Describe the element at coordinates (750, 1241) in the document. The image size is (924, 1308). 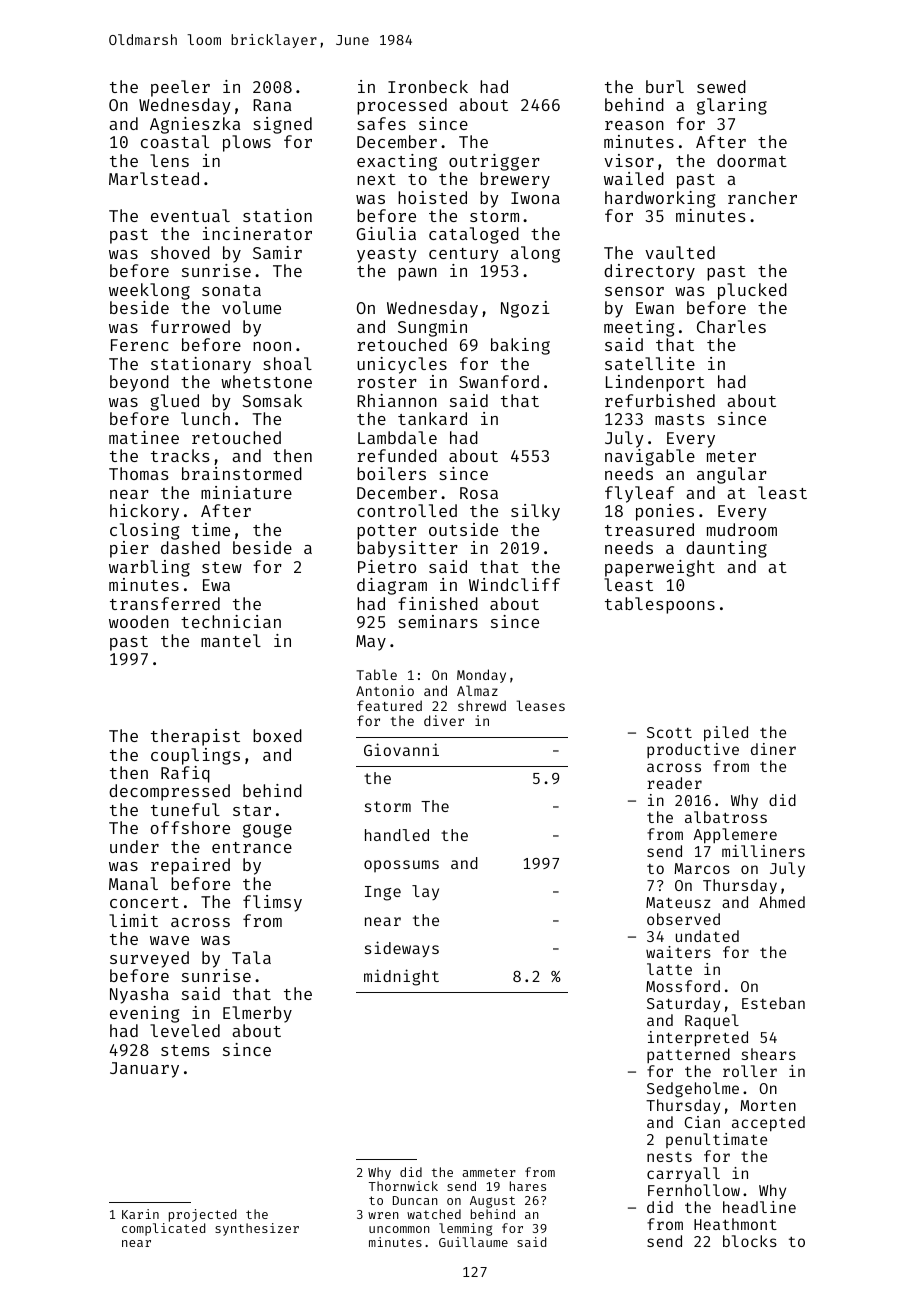
I see `blocks` at that location.
